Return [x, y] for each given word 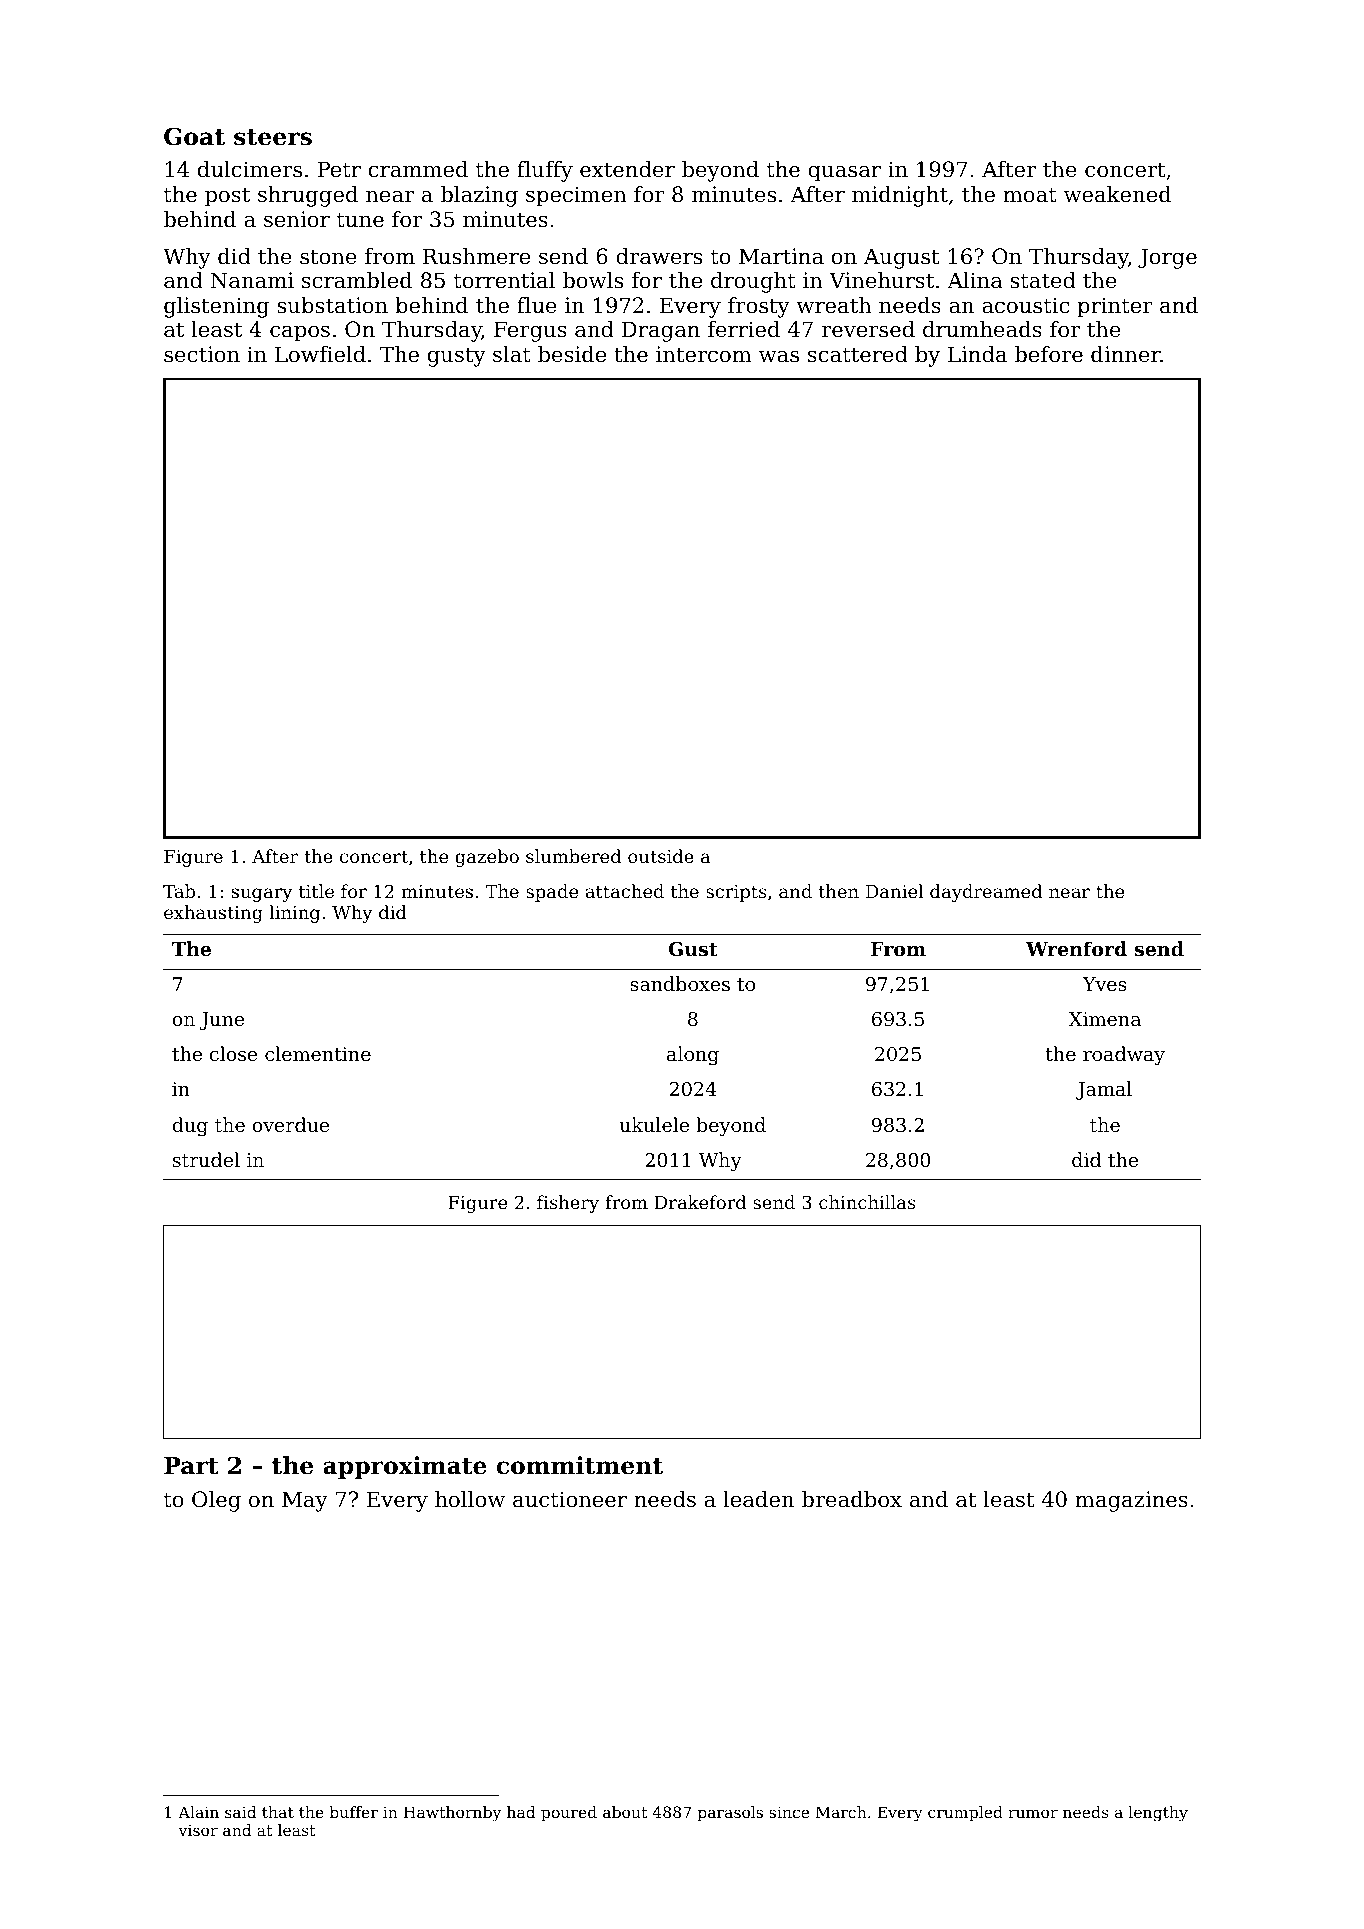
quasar [844, 173]
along [693, 1055]
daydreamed [986, 893]
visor [198, 1830]
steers [273, 137]
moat [1030, 195]
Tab [179, 891]
